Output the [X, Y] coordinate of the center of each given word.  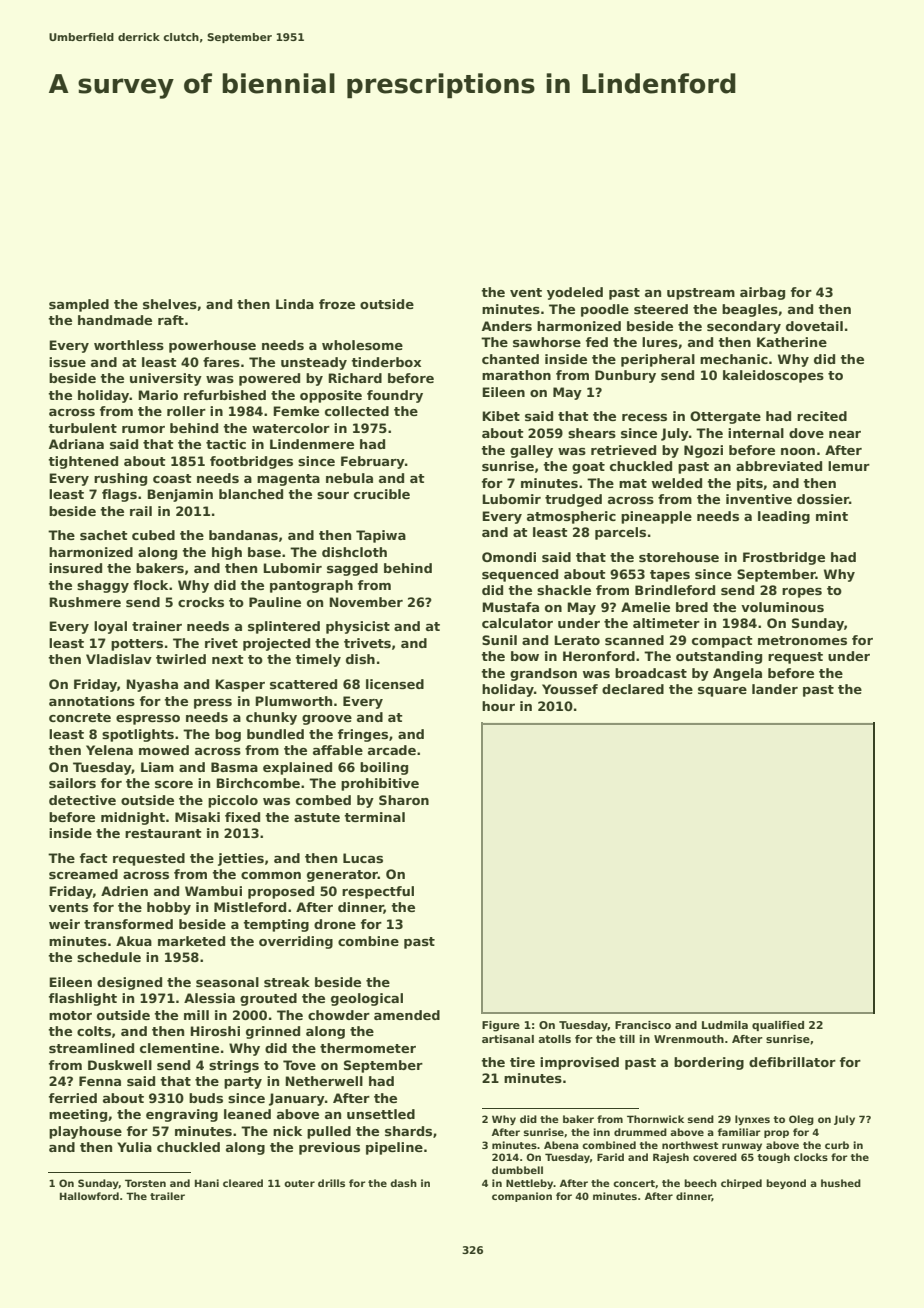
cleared [243, 1183]
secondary [744, 327]
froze [337, 304]
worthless [129, 345]
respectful [378, 892]
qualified [778, 1026]
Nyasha [152, 685]
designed [129, 983]
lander [775, 689]
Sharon [404, 800]
